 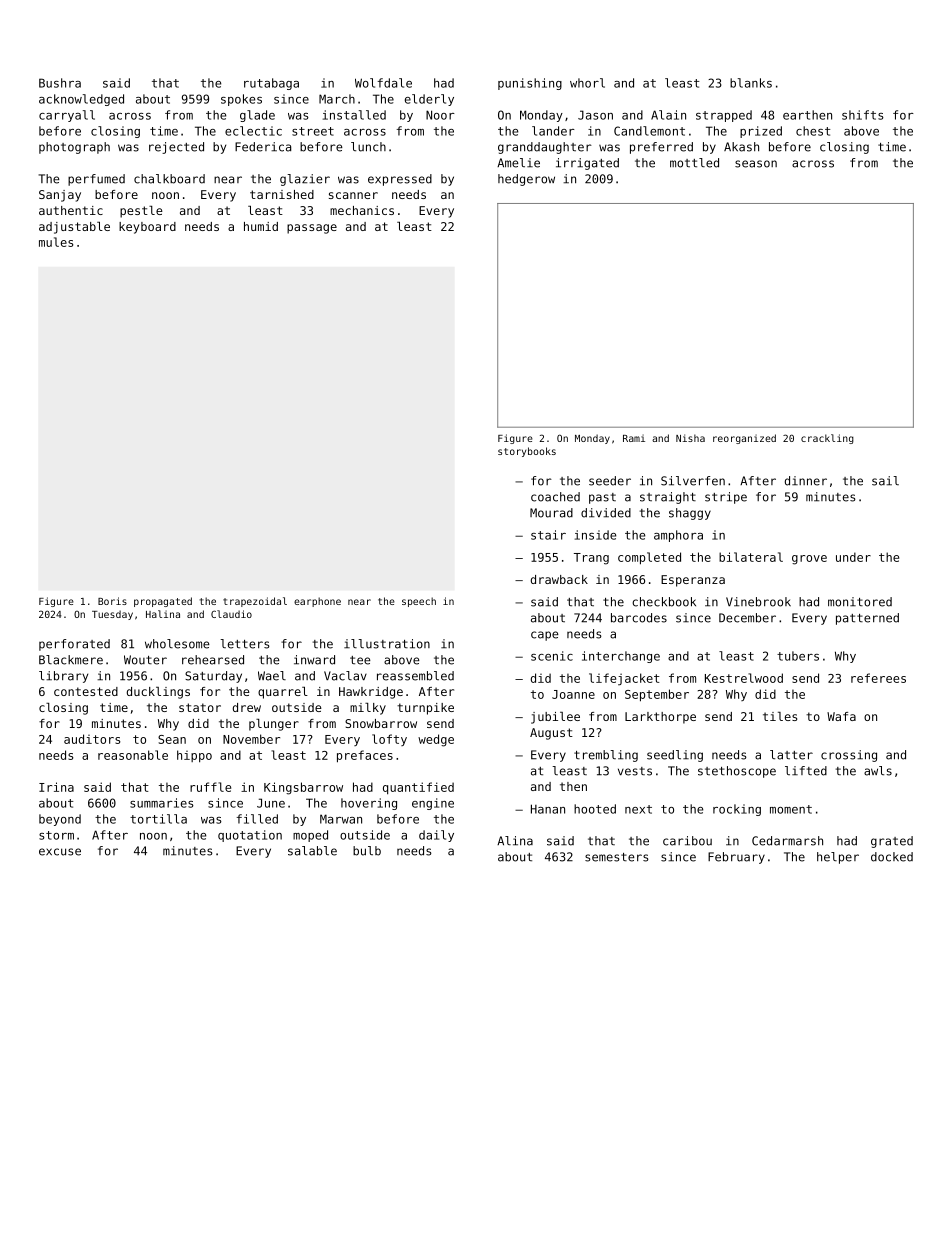 What do you see at coordinates (163, 602) in the screenshot?
I see `propagated` at bounding box center [163, 602].
